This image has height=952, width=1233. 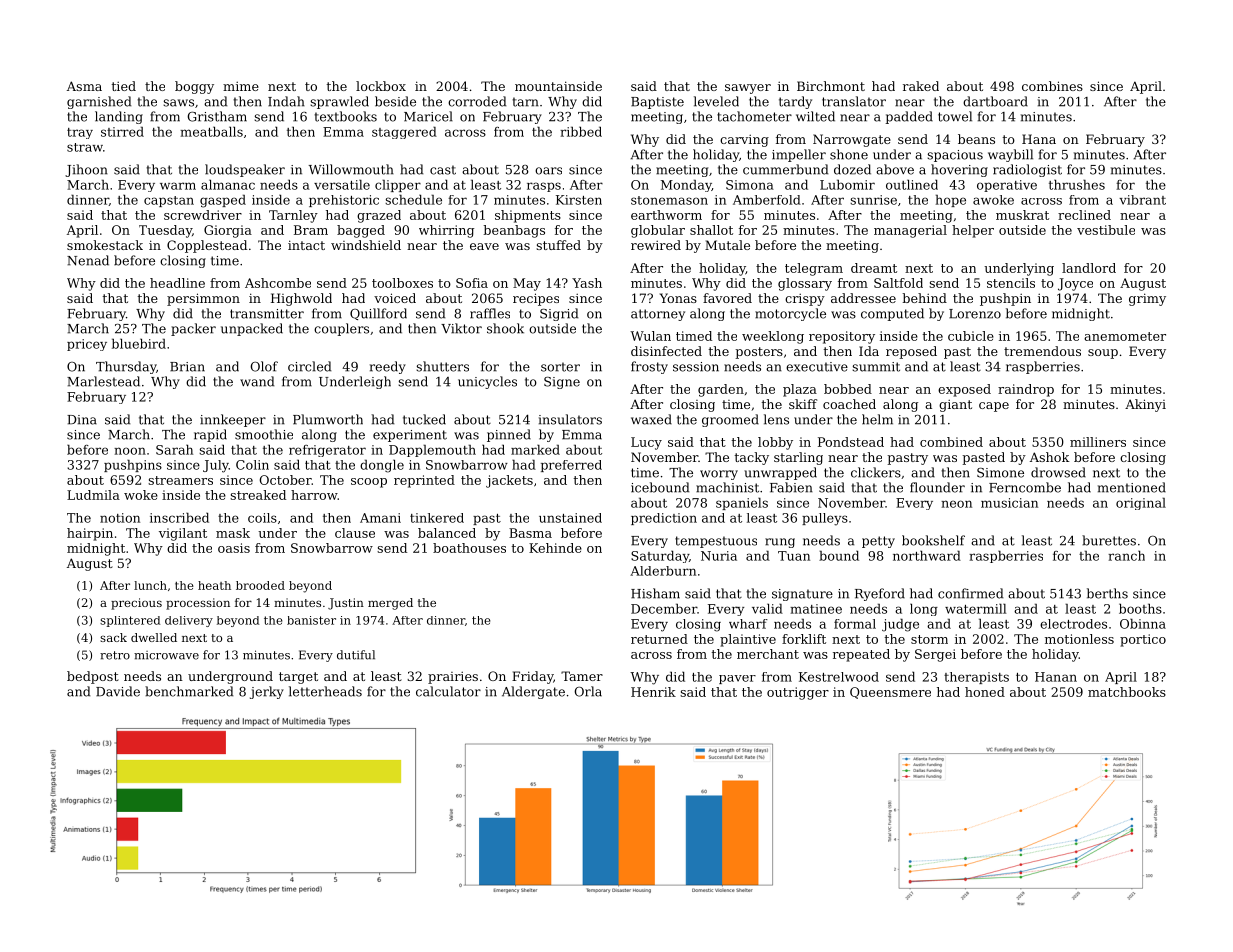 I want to click on posters, so click(x=759, y=353).
